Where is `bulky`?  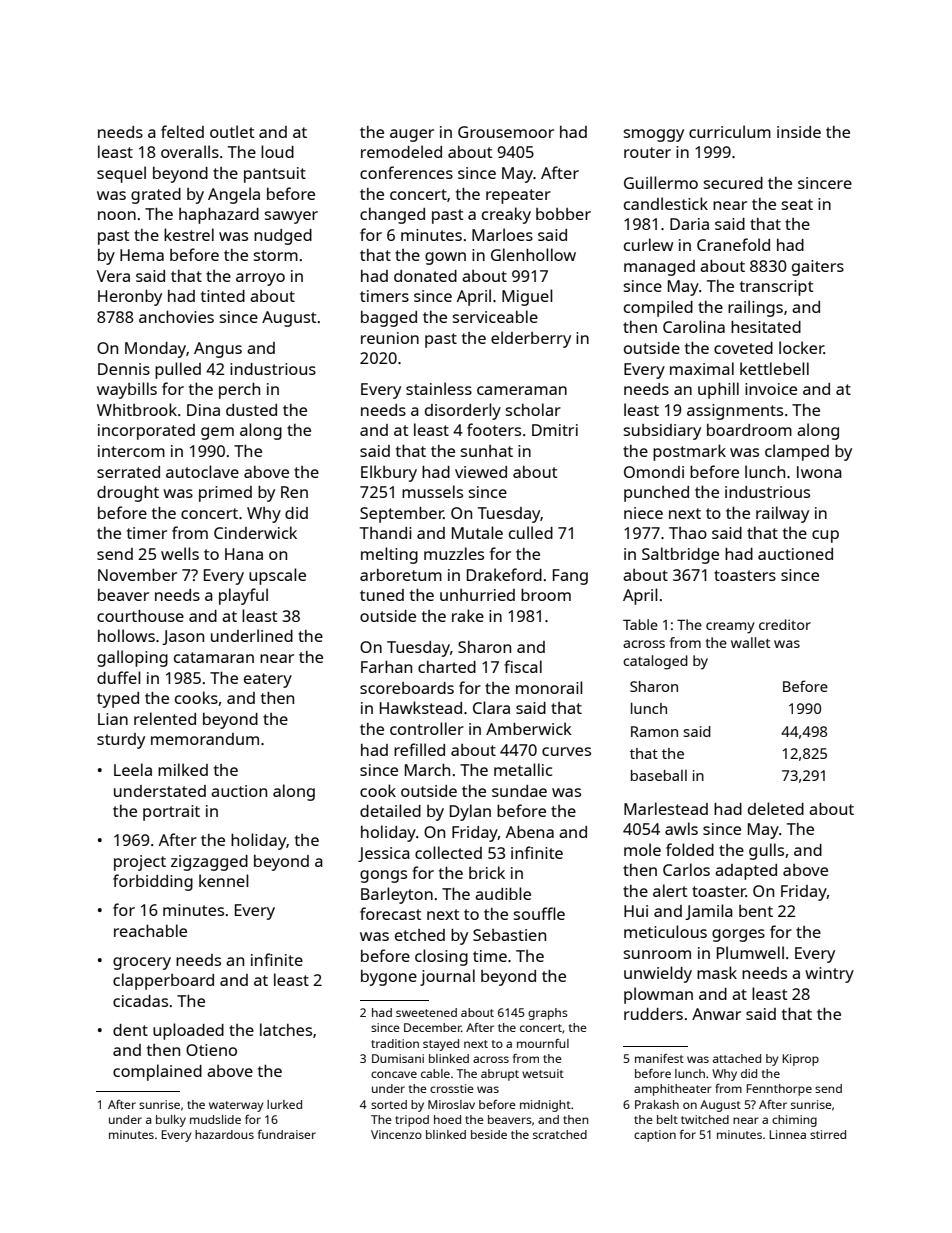 bulky is located at coordinates (171, 1121).
